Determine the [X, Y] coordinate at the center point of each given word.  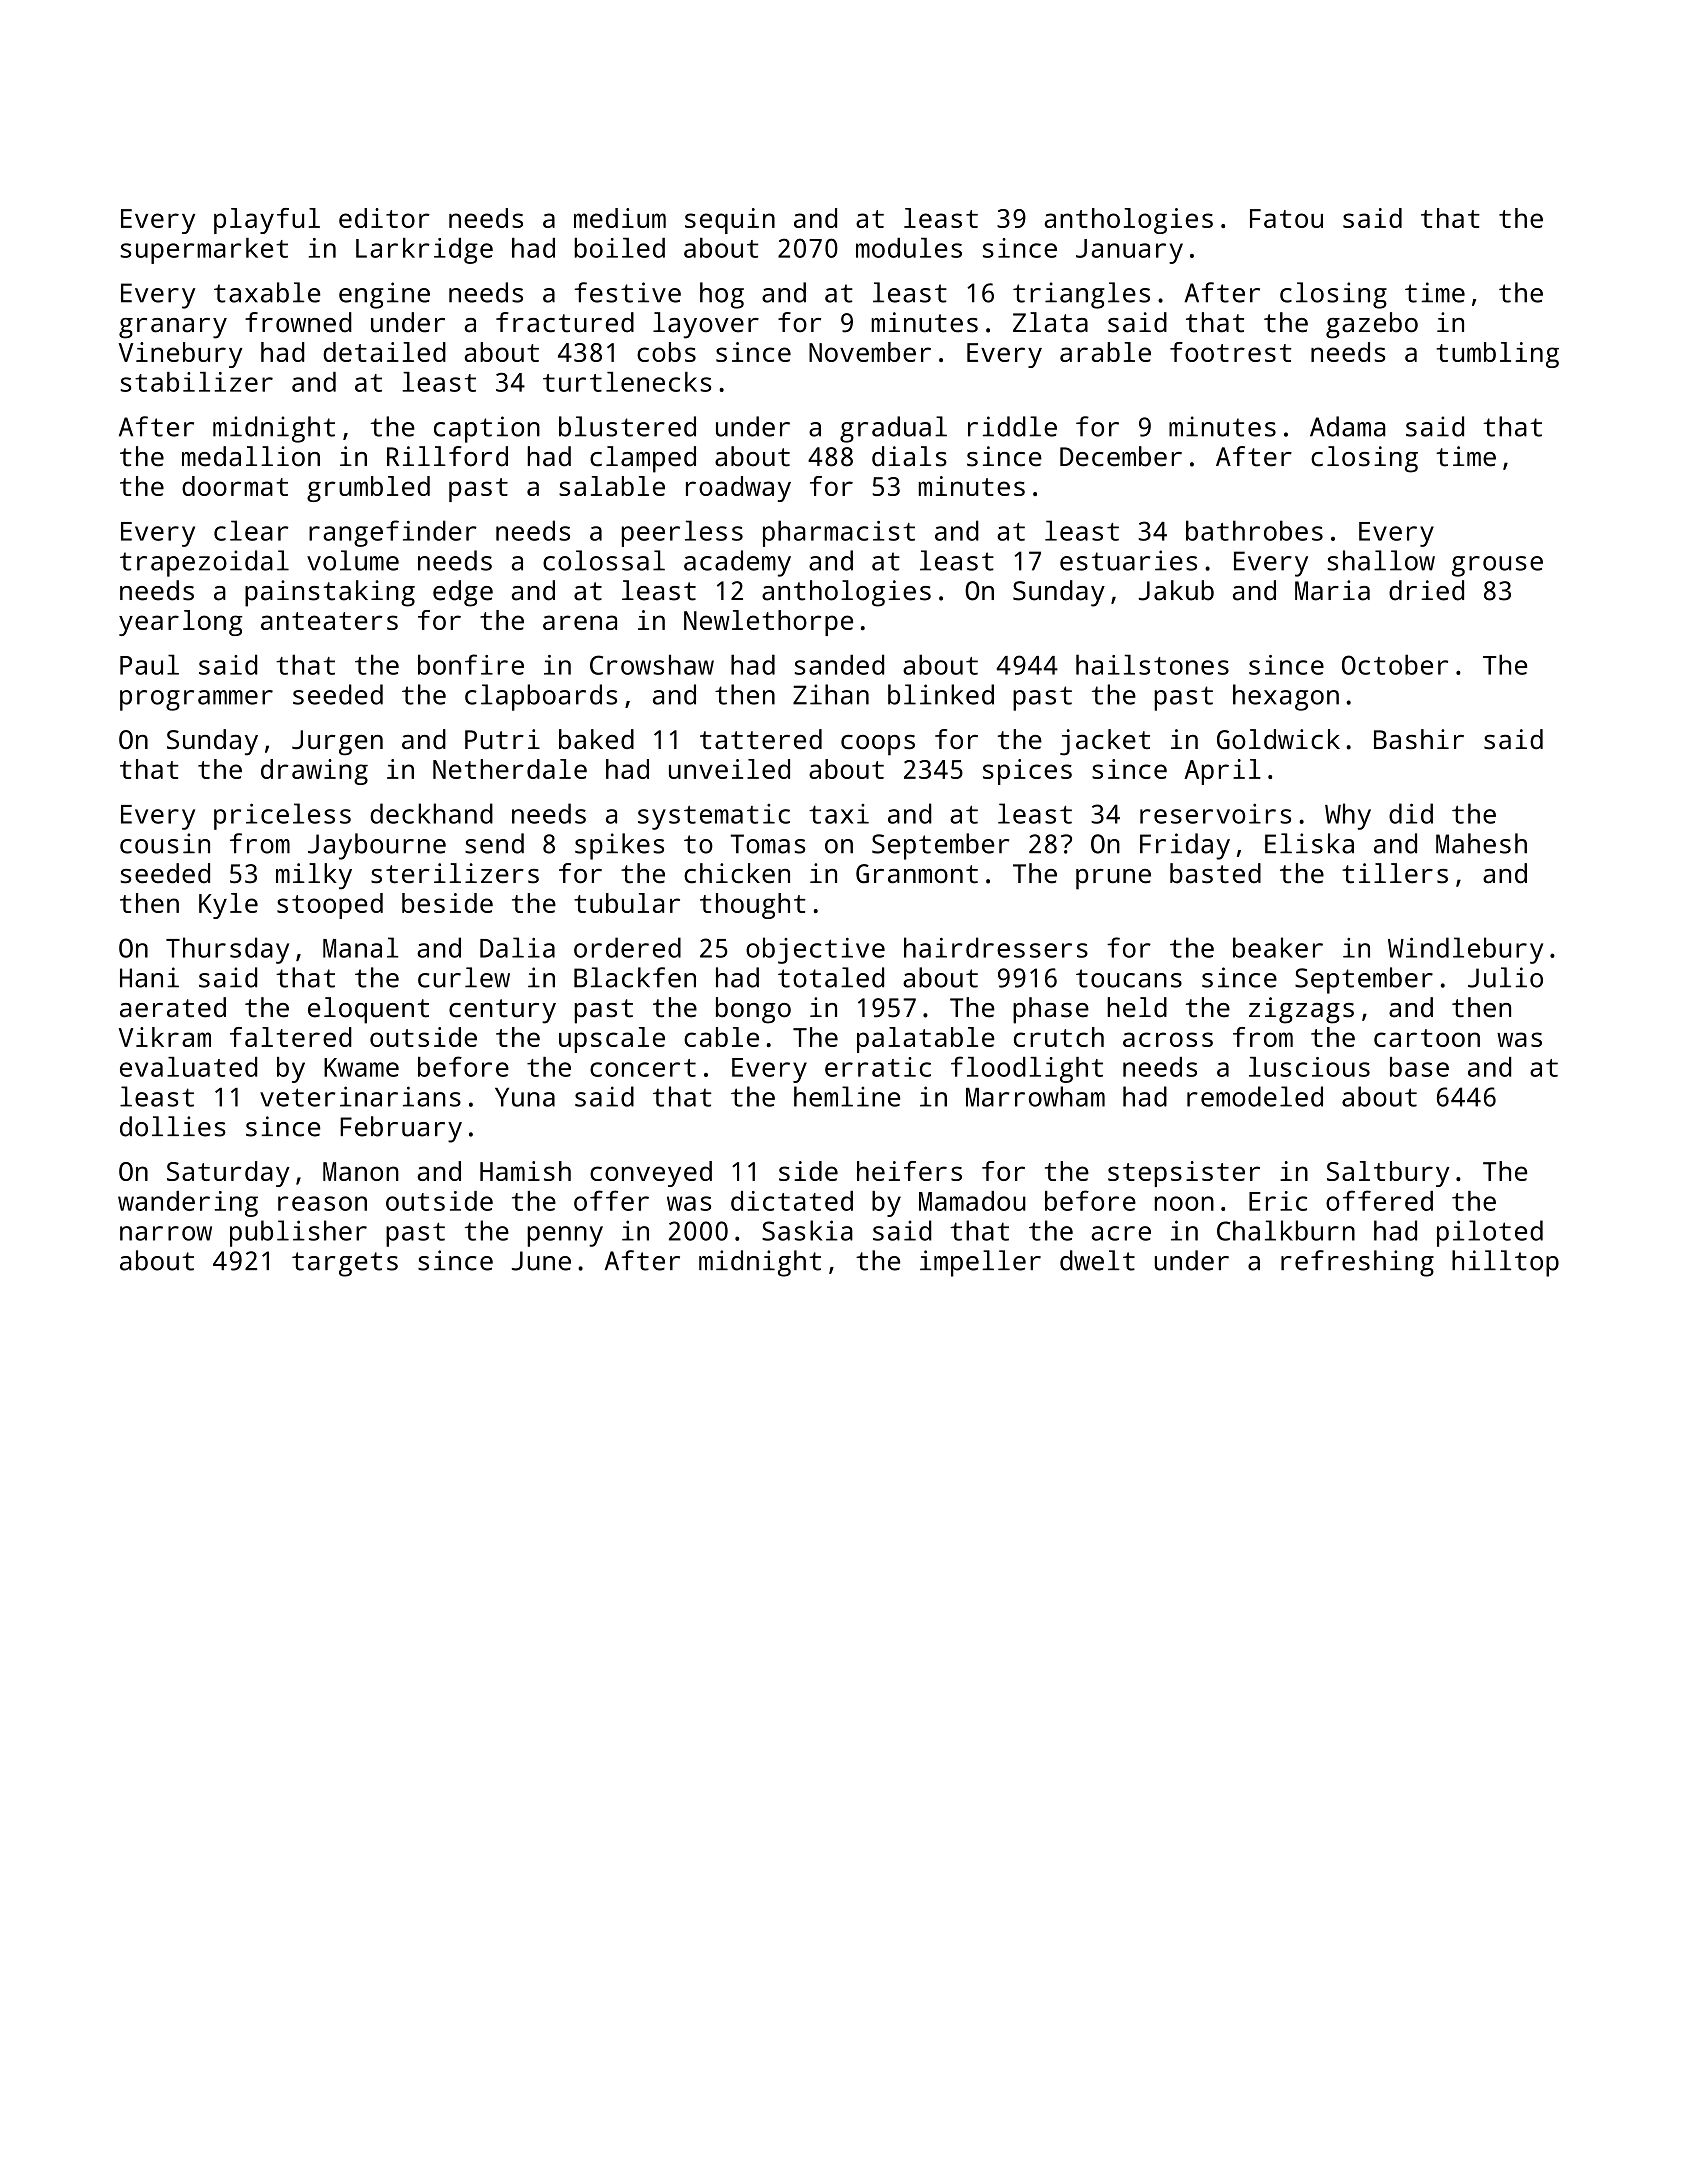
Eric [1278, 1201]
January [1129, 251]
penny [565, 1236]
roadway [738, 489]
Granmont [917, 874]
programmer [196, 700]
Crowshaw [652, 664]
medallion [251, 456]
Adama [1348, 426]
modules [909, 248]
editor [384, 218]
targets [345, 1264]
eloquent [368, 1010]
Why [1348, 816]
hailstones [1152, 664]
